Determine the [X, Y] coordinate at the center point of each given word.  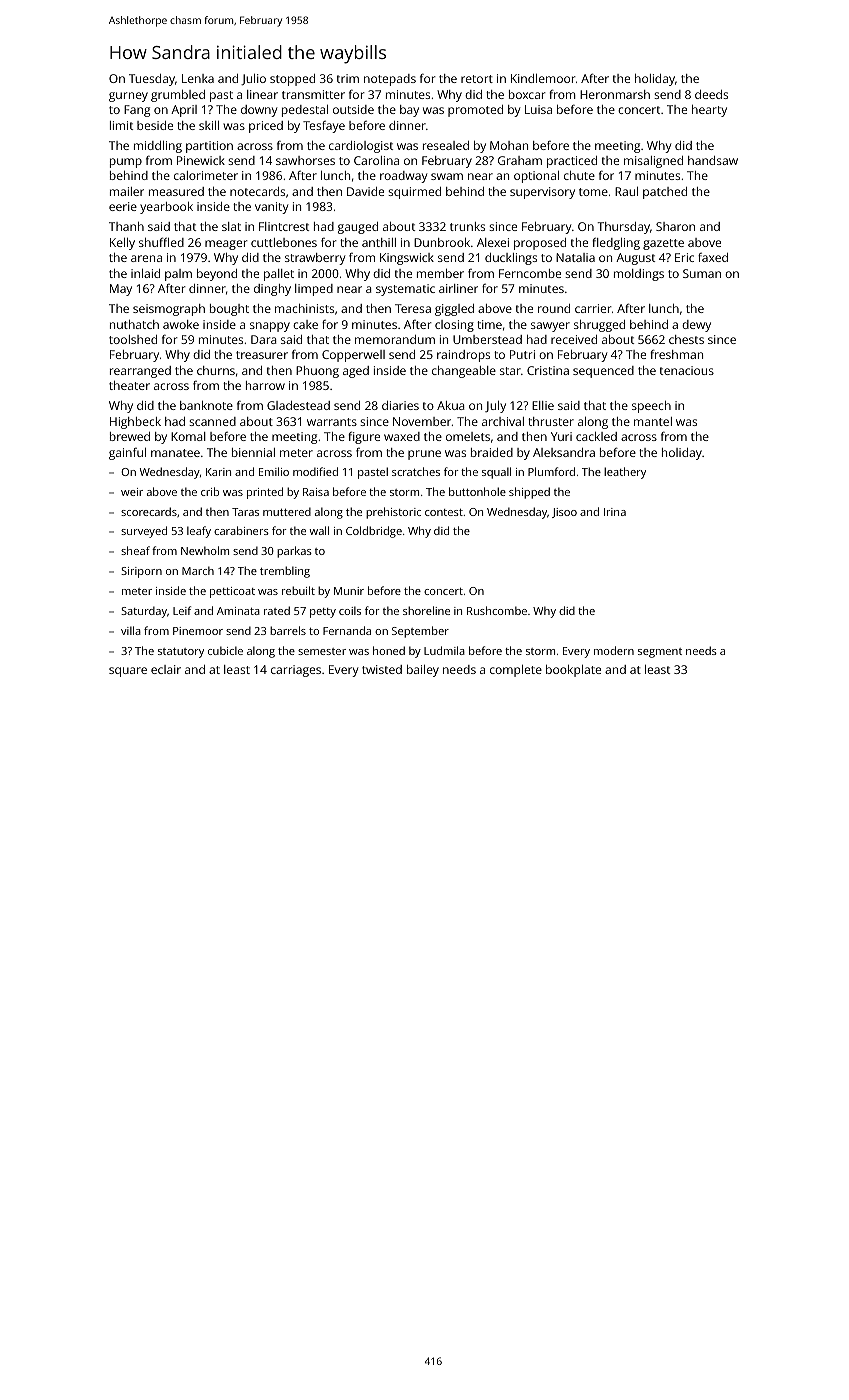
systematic [405, 290]
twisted [382, 669]
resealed [446, 145]
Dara [264, 339]
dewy [696, 326]
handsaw [713, 160]
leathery [625, 473]
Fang [137, 111]
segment [660, 653]
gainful [127, 454]
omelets [468, 436]
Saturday [144, 612]
